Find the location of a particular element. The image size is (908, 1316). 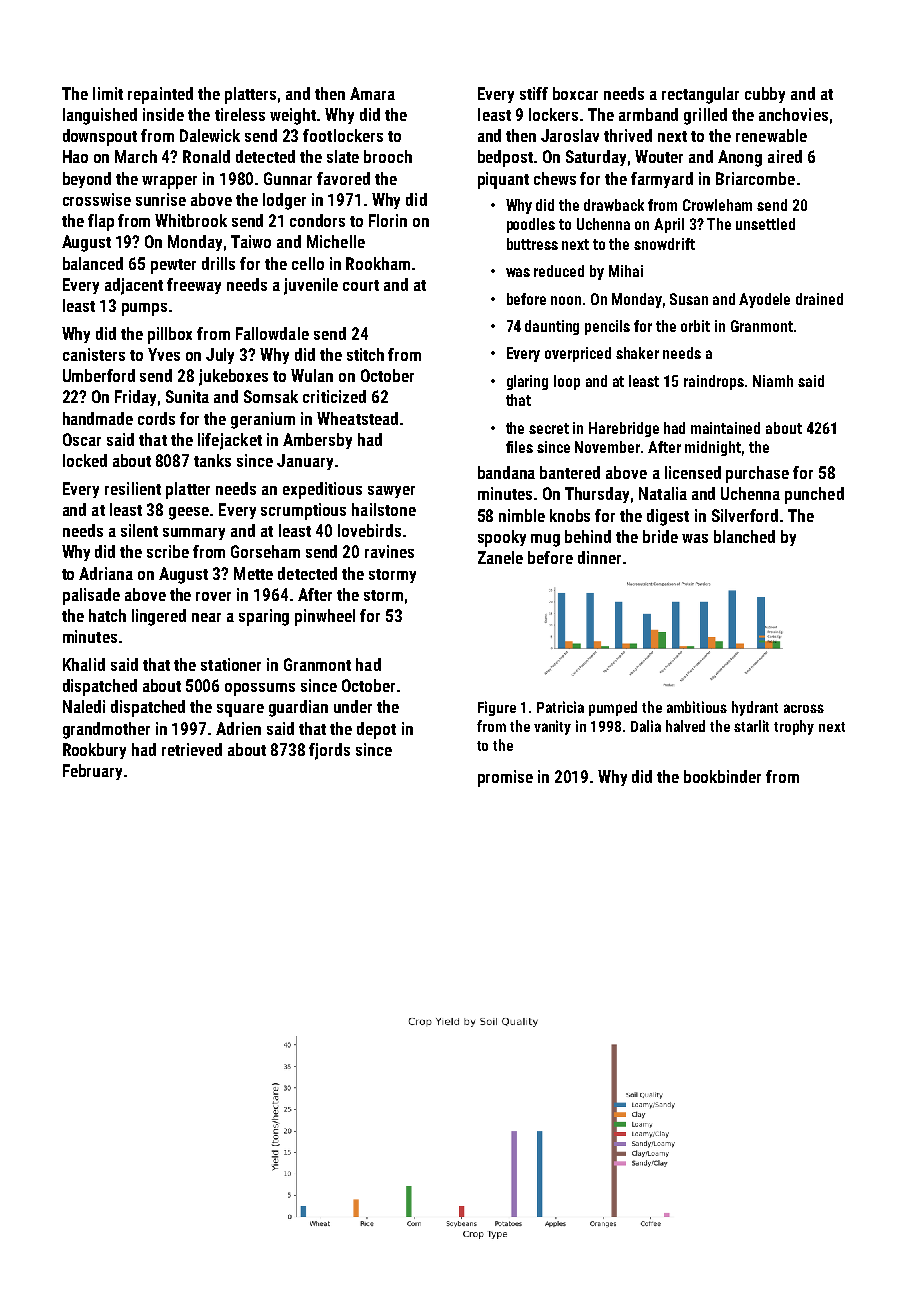

tanks is located at coordinates (212, 460).
